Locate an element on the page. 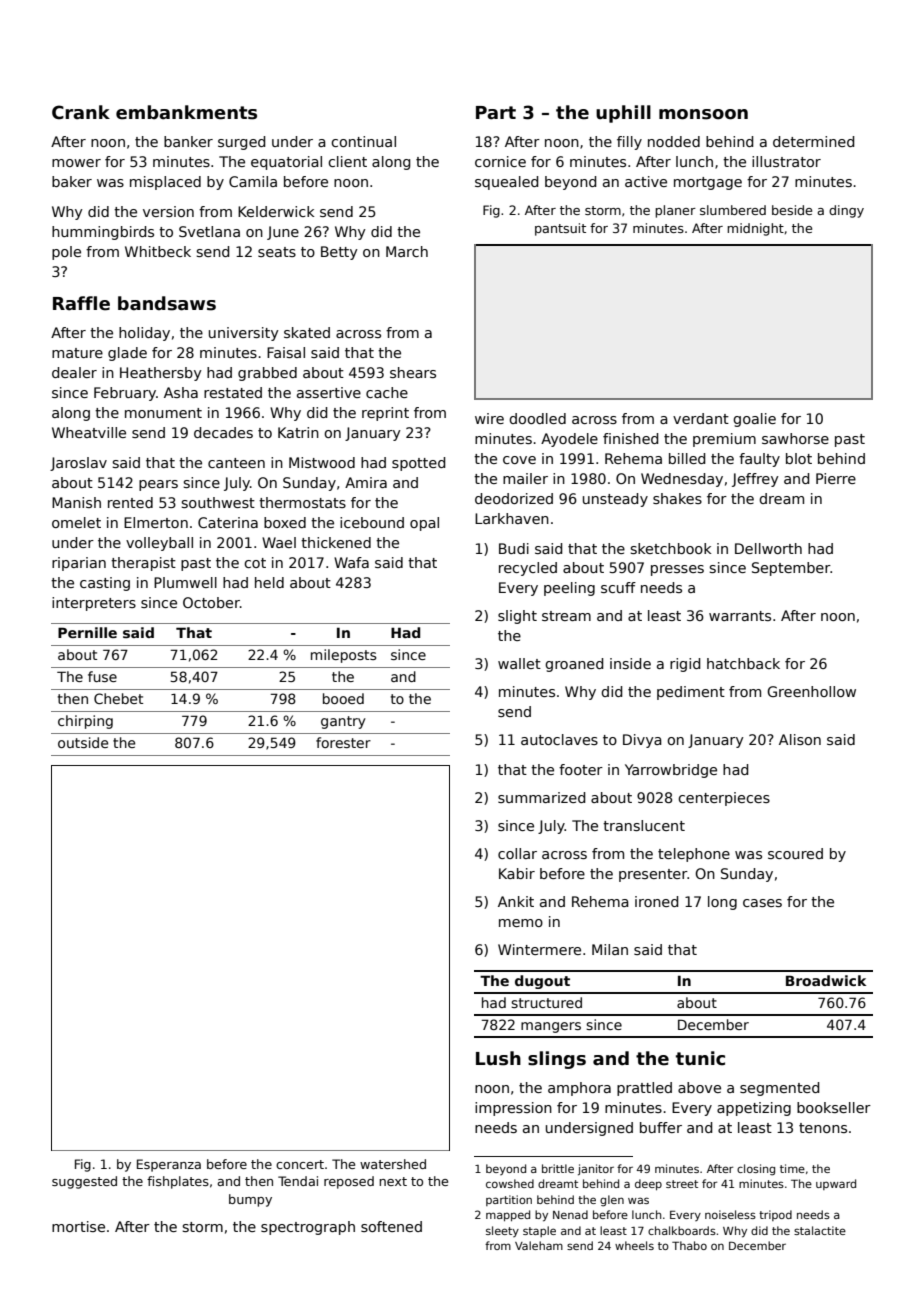 This image has height=1308, width=924. memo is located at coordinates (521, 923).
